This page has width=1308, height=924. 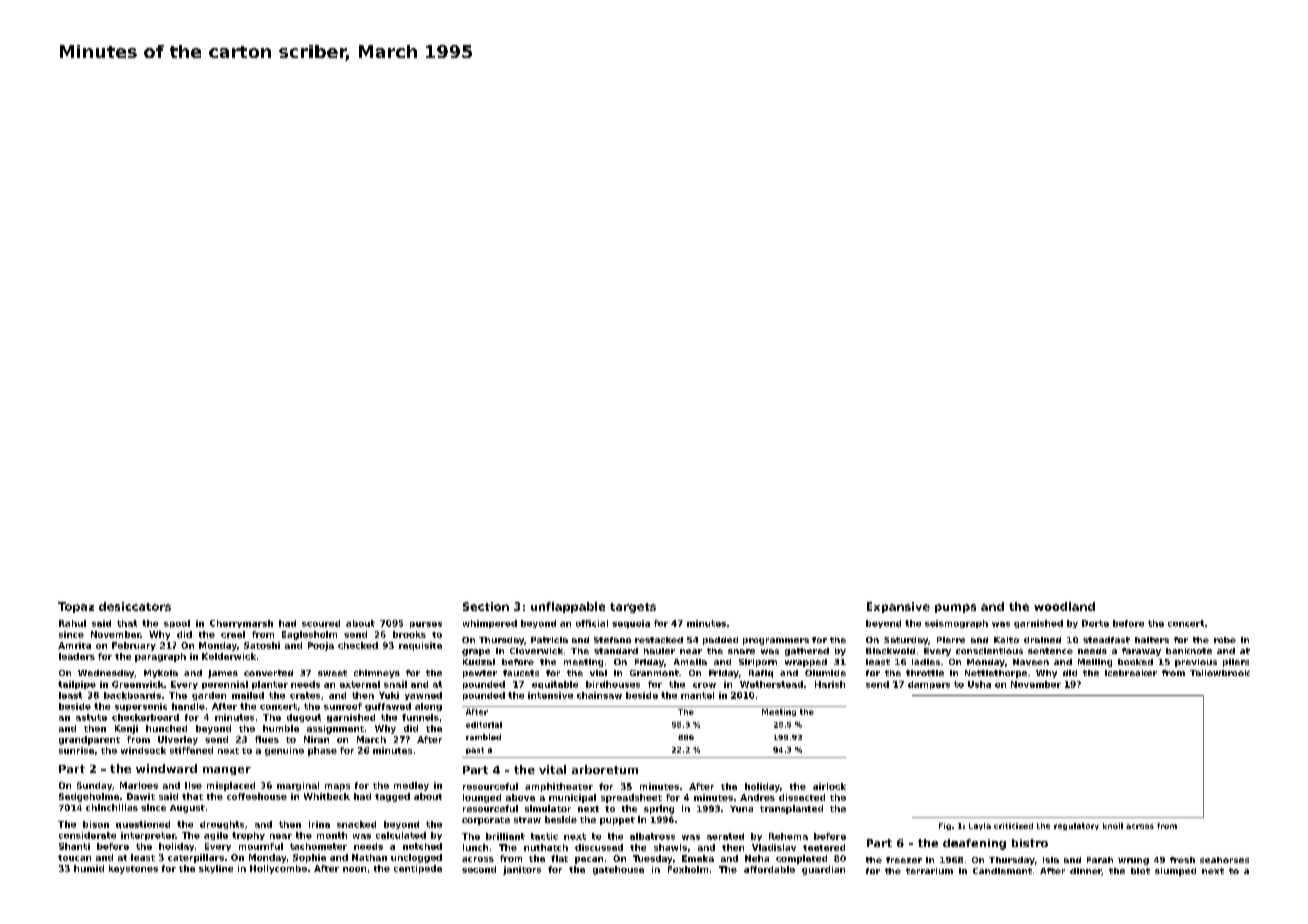 I want to click on gatehouse, so click(x=618, y=870).
